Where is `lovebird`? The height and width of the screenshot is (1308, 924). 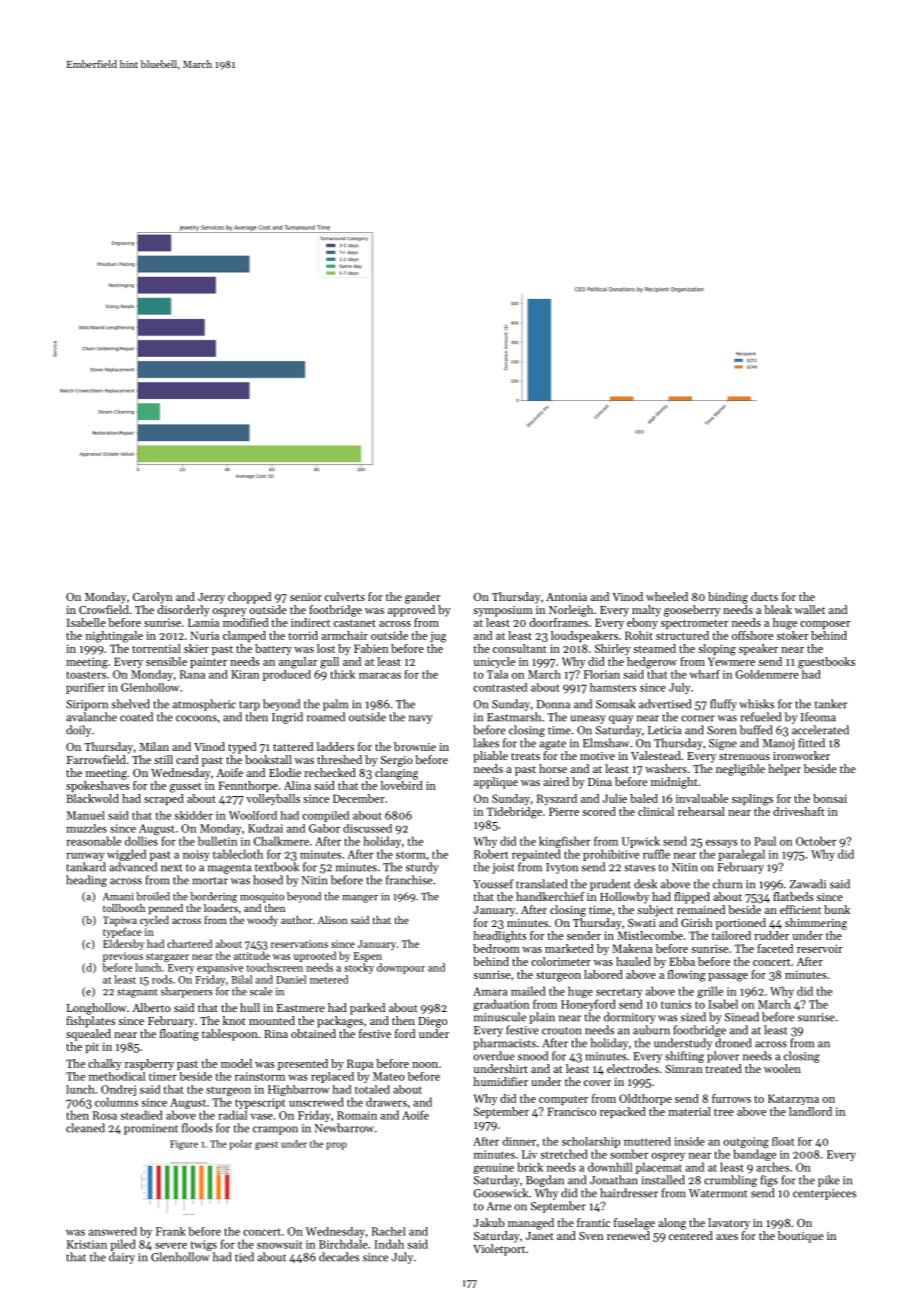
lovebird is located at coordinates (402, 785).
